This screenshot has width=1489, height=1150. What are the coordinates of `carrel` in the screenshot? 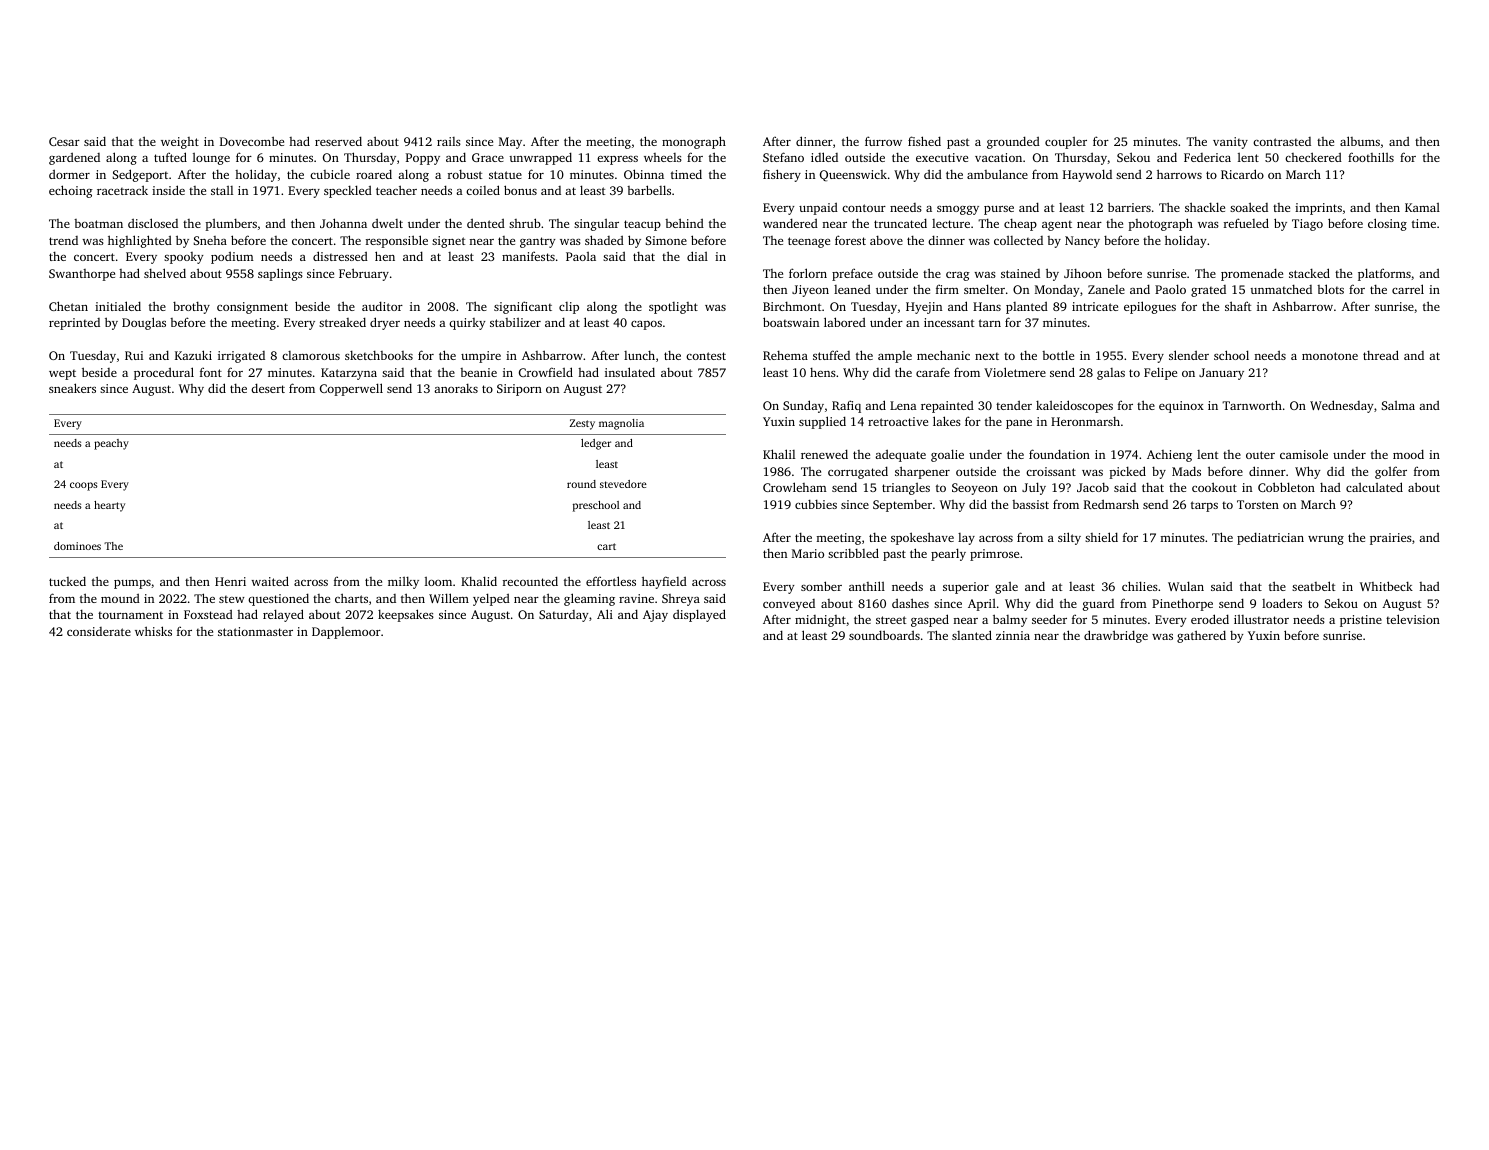 It's located at (1408, 289).
